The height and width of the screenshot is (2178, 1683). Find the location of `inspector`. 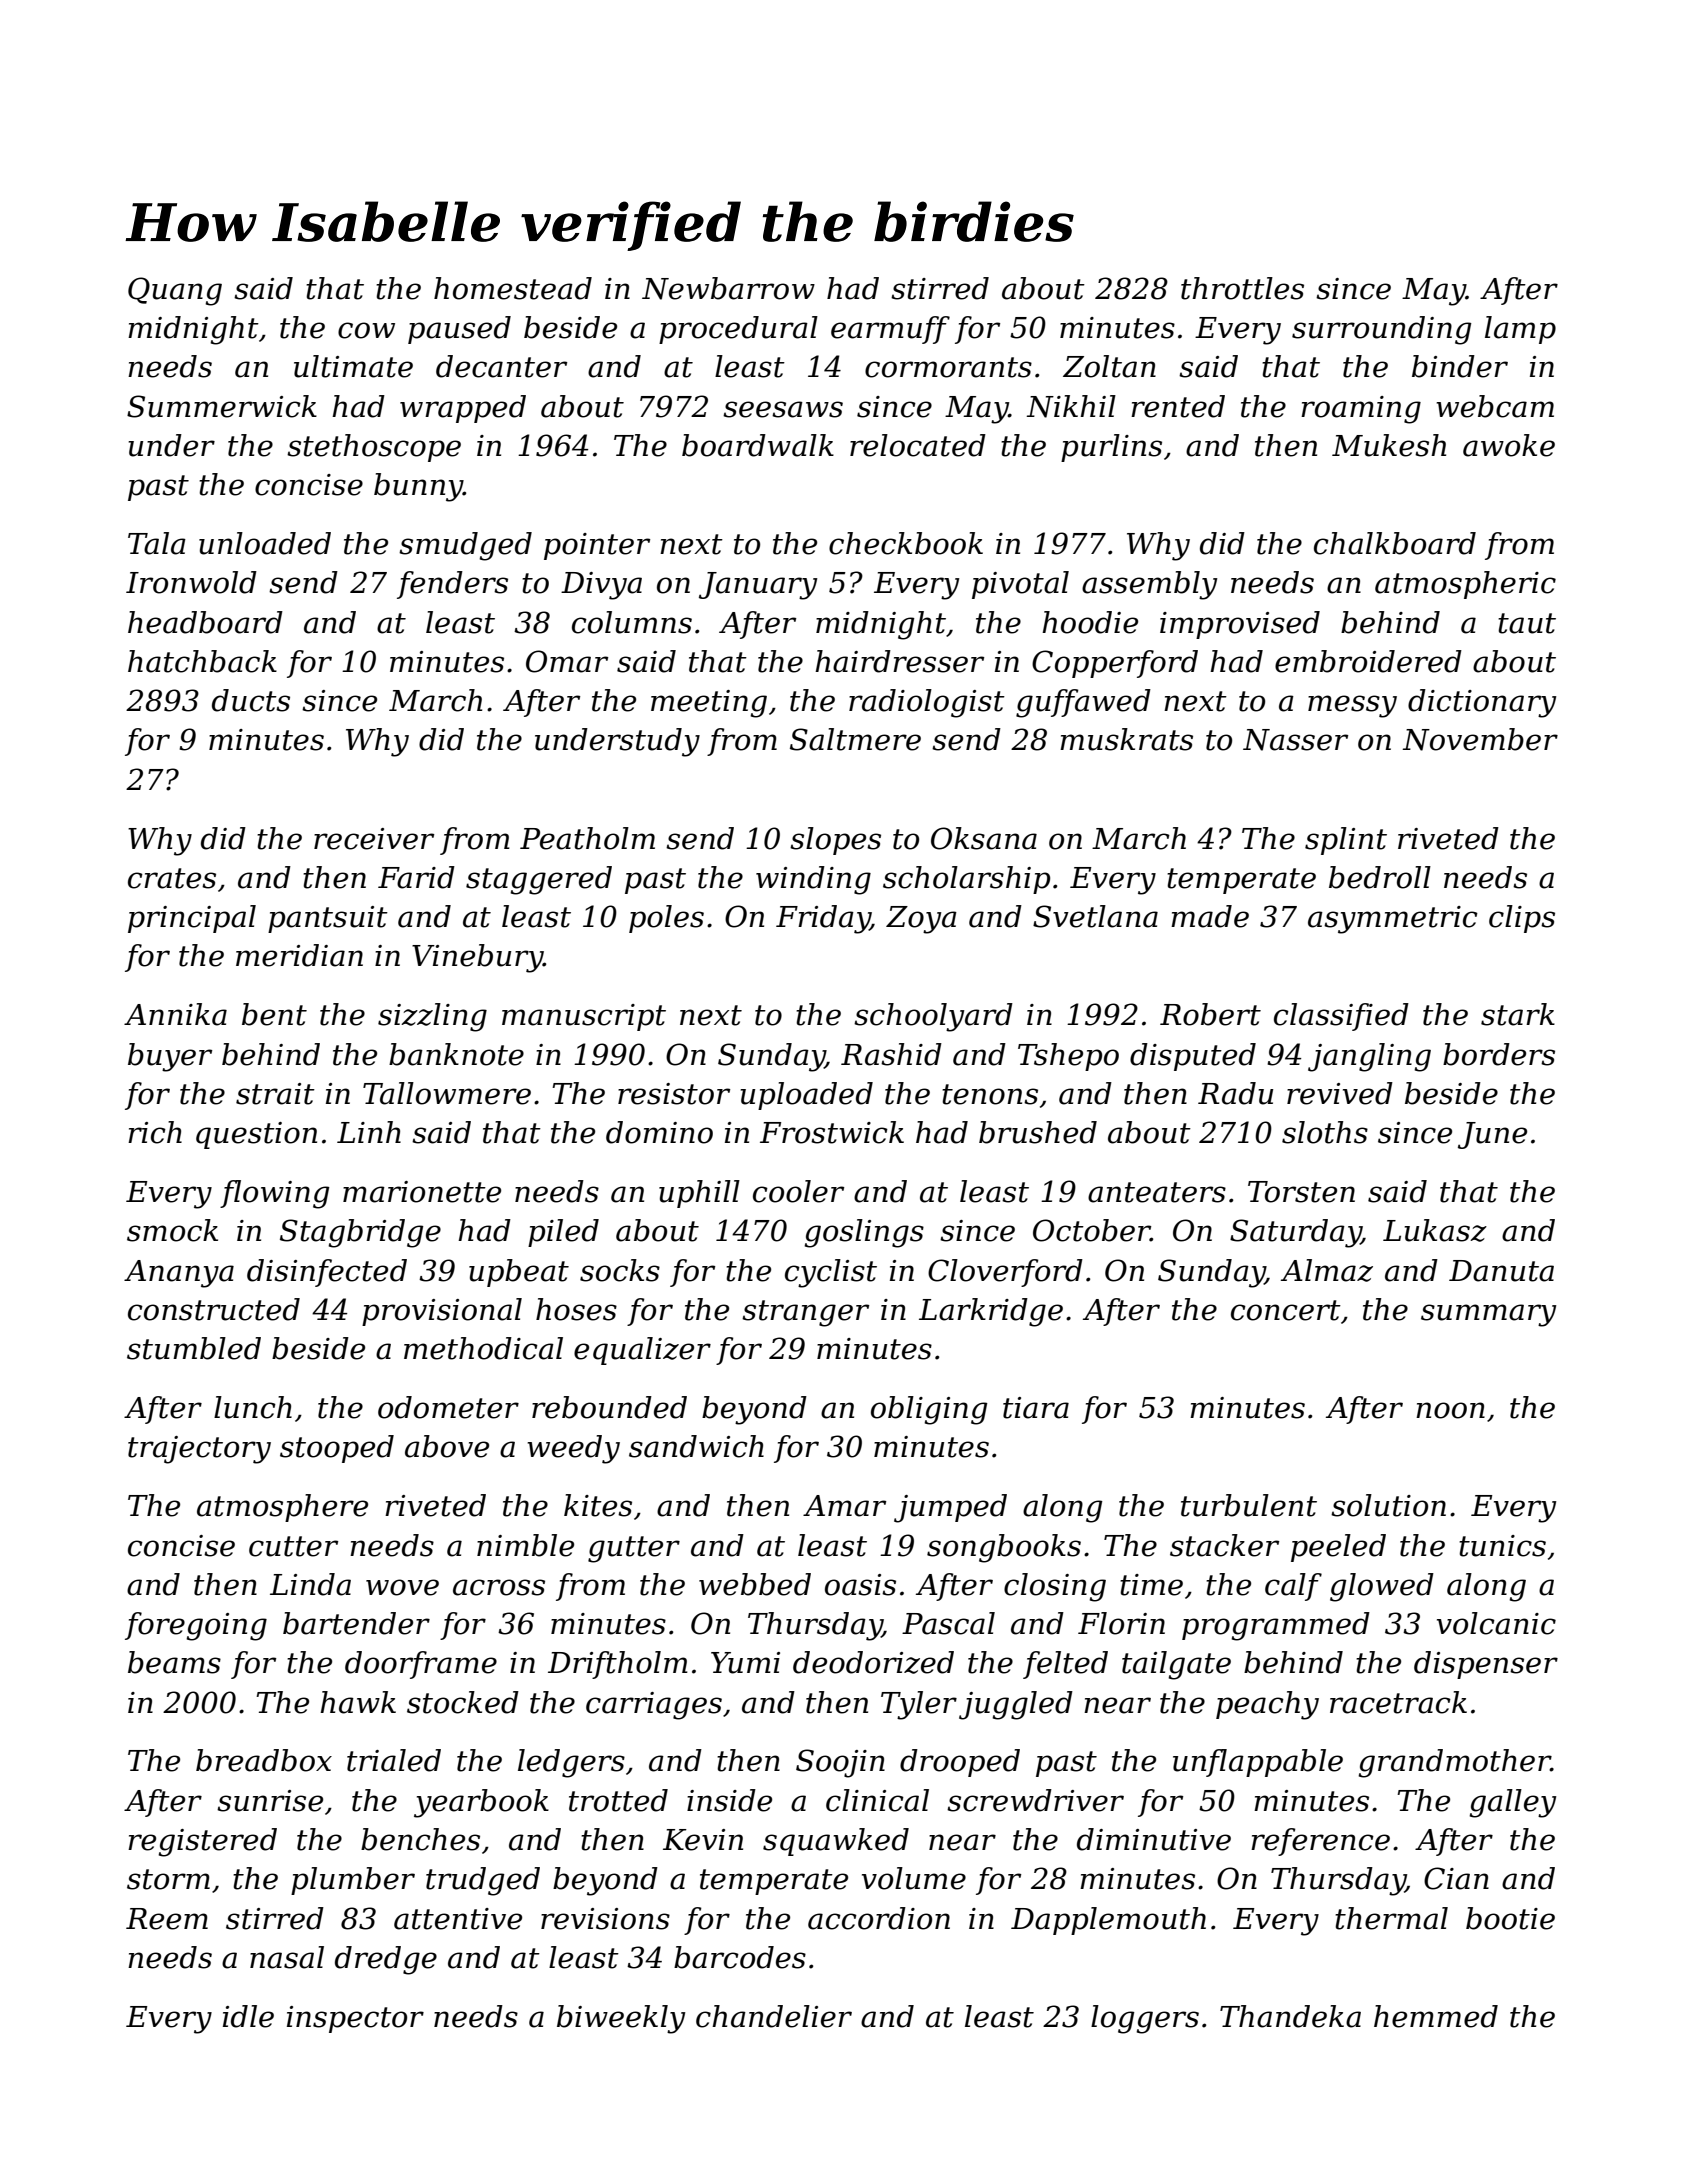

inspector is located at coordinates (355, 2019).
